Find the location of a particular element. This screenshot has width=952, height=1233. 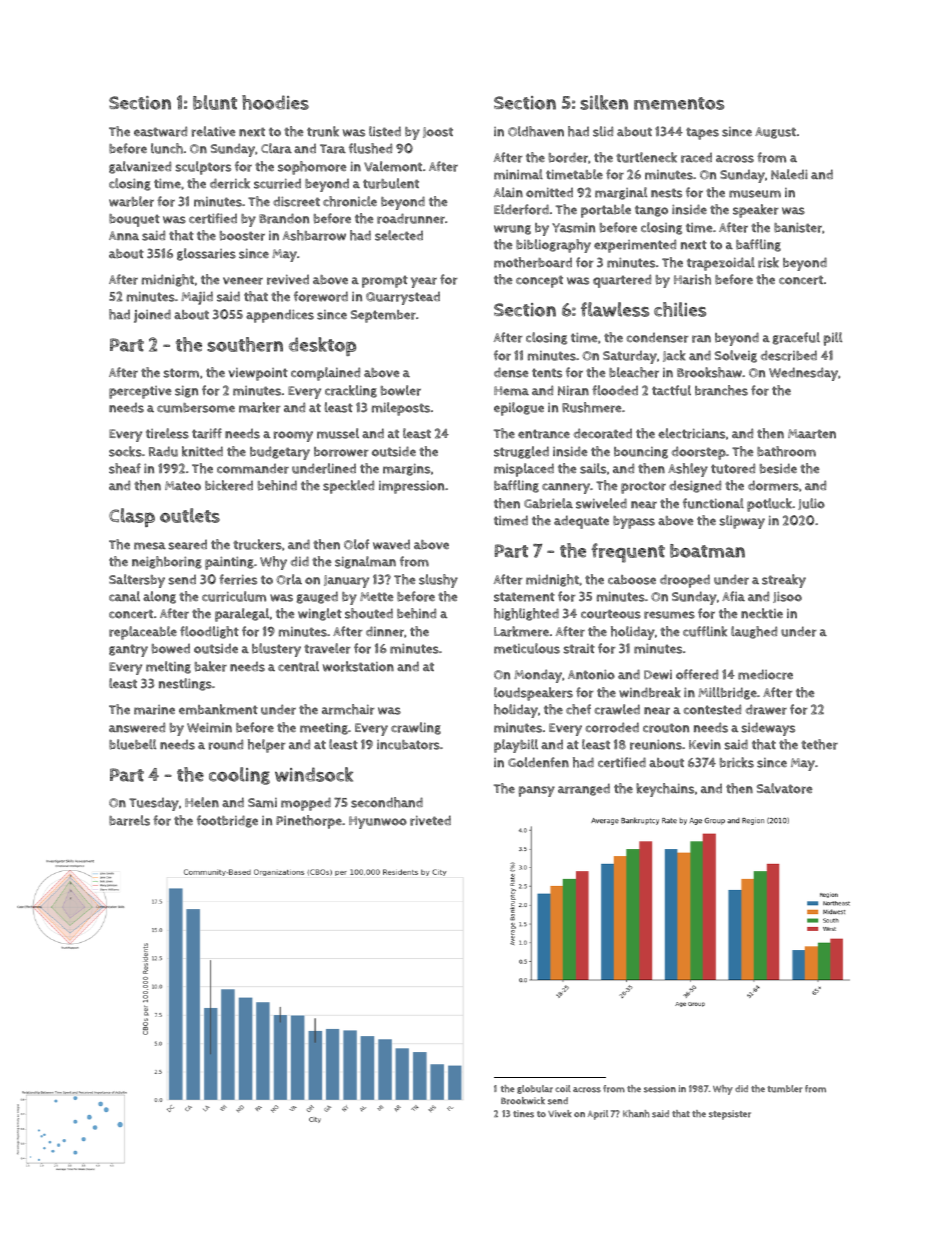

potluck is located at coordinates (769, 505).
